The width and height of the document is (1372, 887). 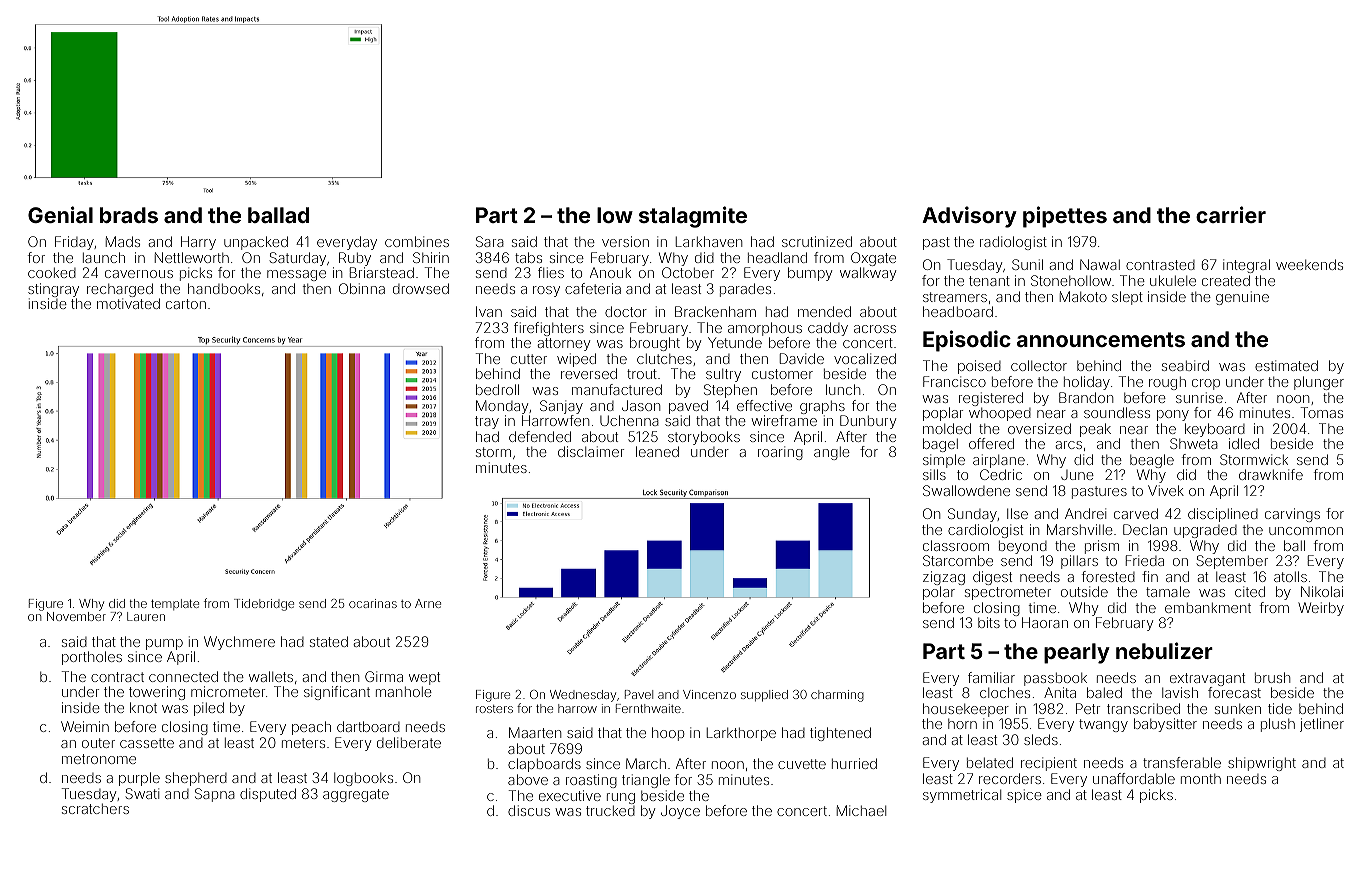 What do you see at coordinates (487, 422) in the document?
I see `tray` at bounding box center [487, 422].
